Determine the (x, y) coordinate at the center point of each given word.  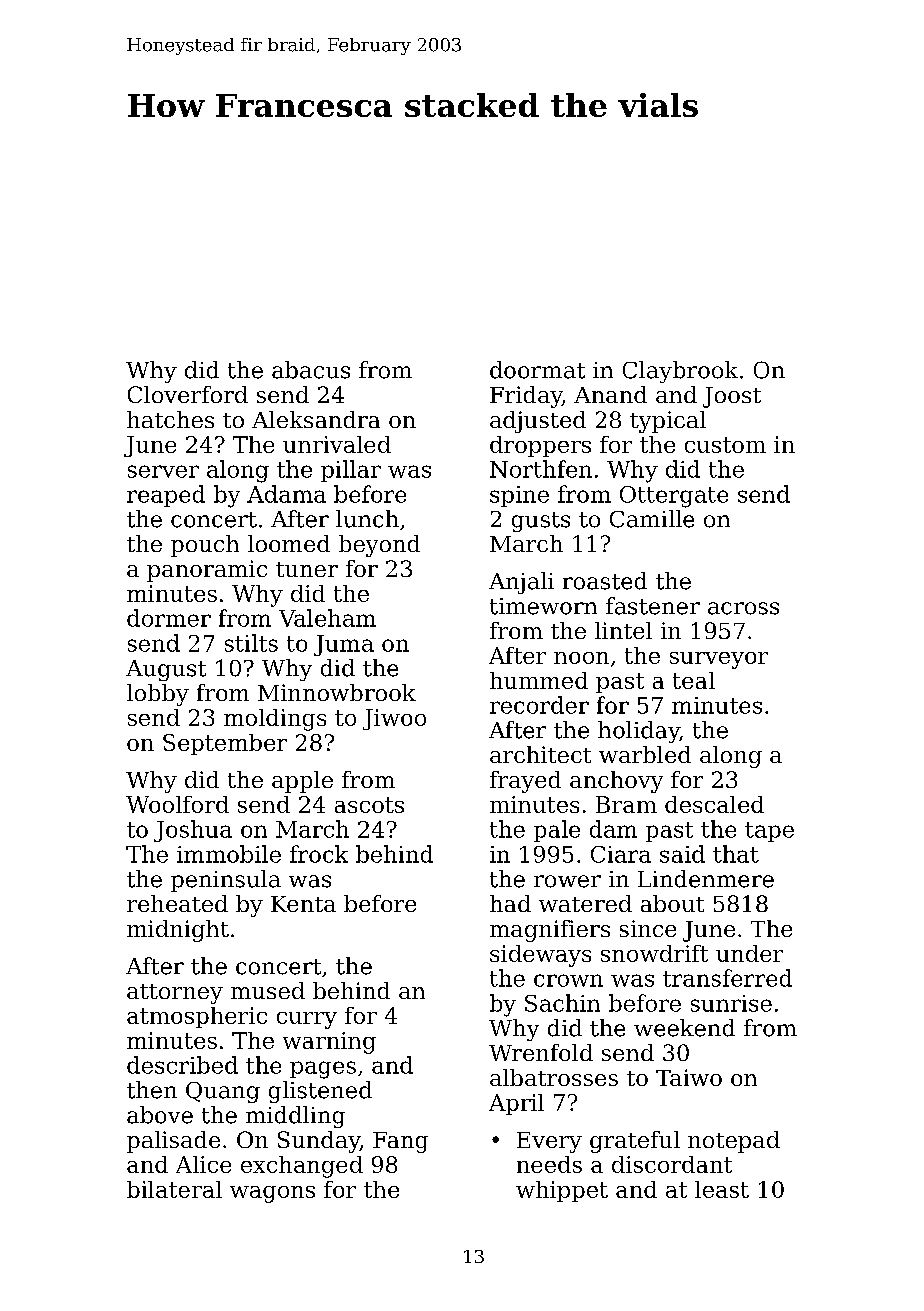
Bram (626, 804)
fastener (653, 606)
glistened (320, 1092)
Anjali (521, 583)
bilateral (174, 1189)
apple (302, 782)
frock (319, 854)
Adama (286, 494)
